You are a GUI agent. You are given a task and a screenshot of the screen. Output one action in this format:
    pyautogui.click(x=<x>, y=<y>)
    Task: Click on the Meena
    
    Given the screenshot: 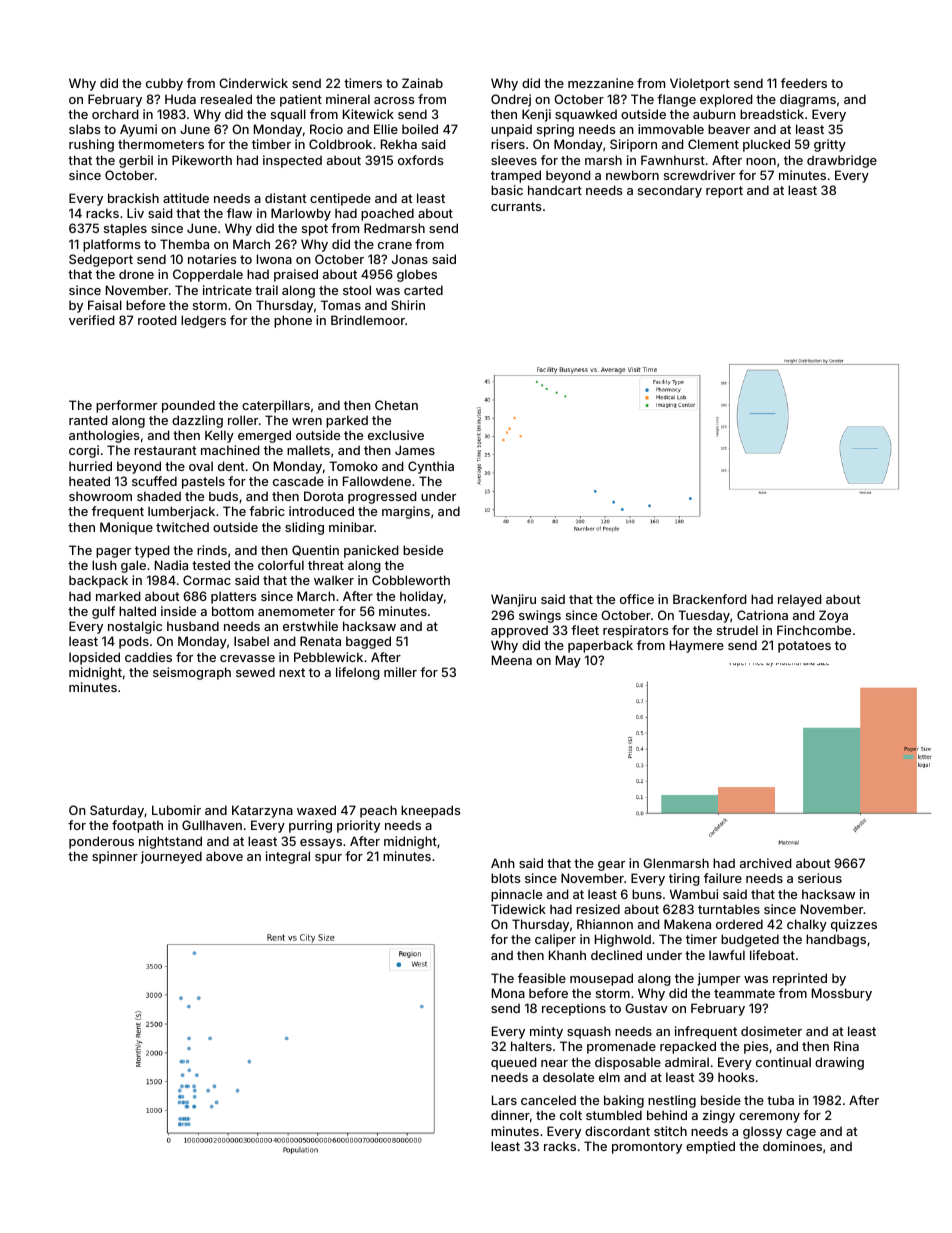 What is the action you would take?
    pyautogui.click(x=512, y=660)
